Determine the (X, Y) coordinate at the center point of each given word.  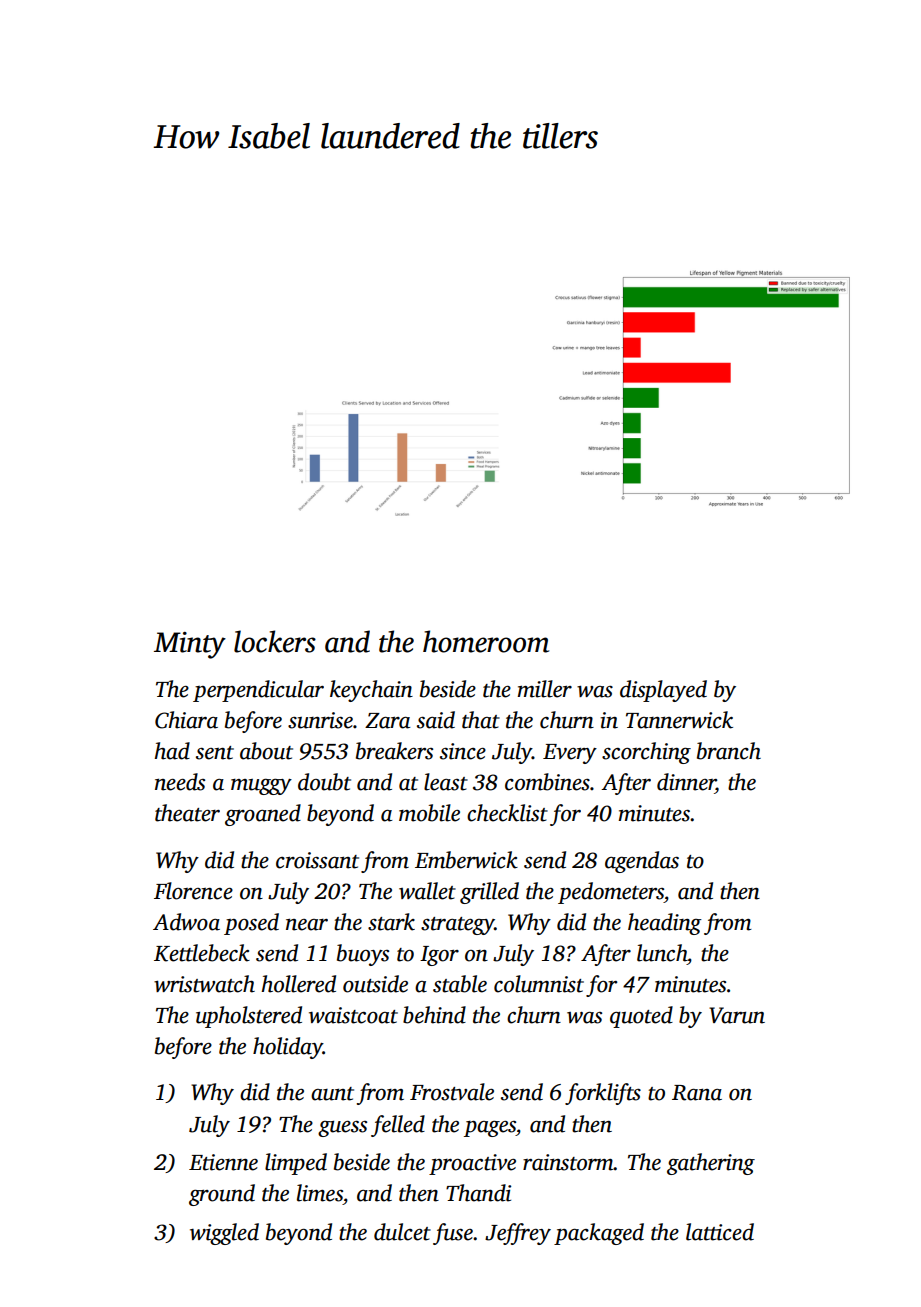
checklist (507, 813)
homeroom (486, 641)
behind (434, 1015)
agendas (642, 862)
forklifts (603, 1094)
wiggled (224, 1234)
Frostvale (452, 1092)
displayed (663, 691)
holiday (288, 1048)
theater (187, 813)
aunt (332, 1094)
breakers (394, 751)
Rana (697, 1093)
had (172, 751)
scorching (646, 753)
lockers (275, 641)
